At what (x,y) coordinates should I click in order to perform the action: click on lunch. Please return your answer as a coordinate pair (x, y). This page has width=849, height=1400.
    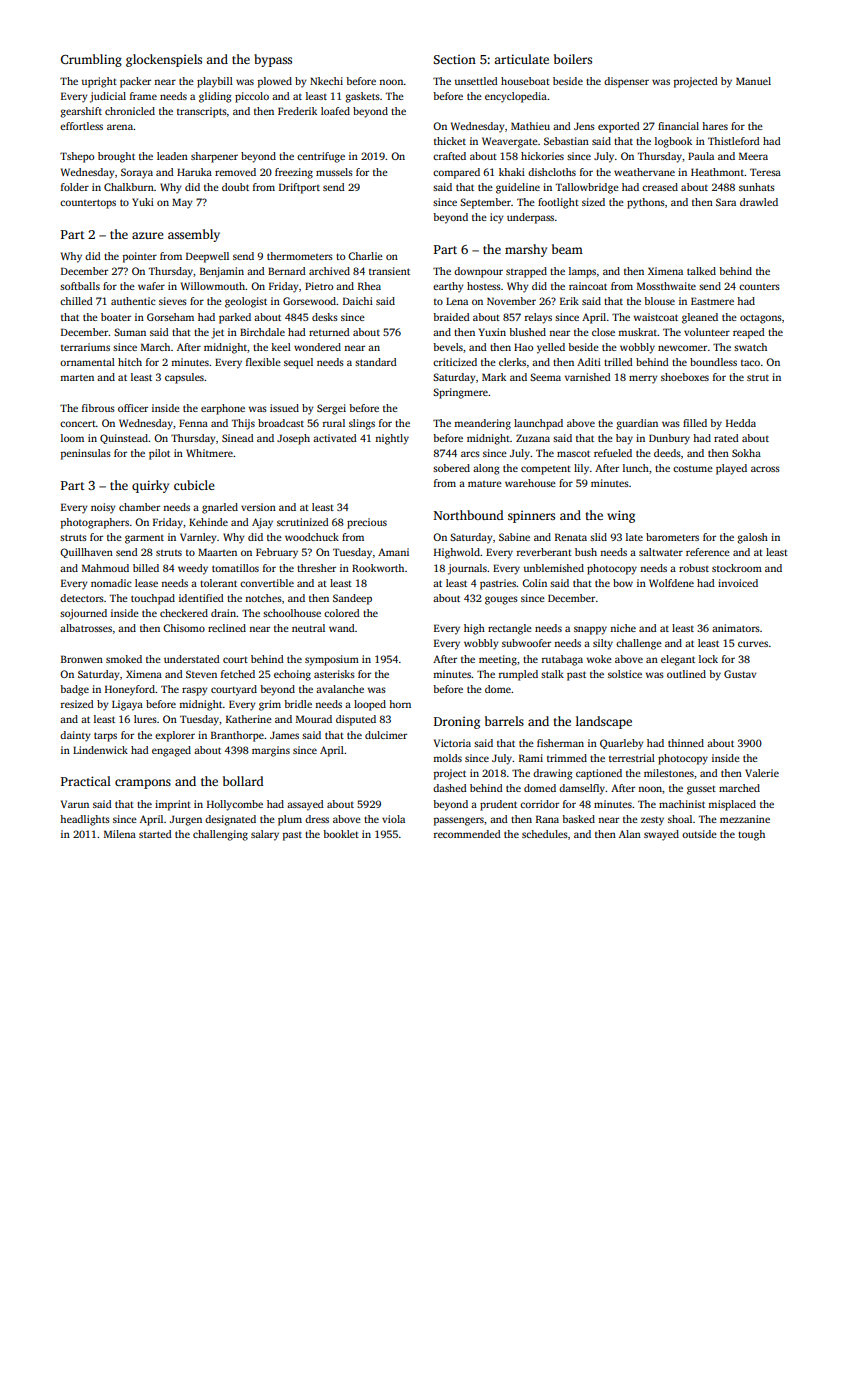
    Looking at the image, I should click on (636, 468).
